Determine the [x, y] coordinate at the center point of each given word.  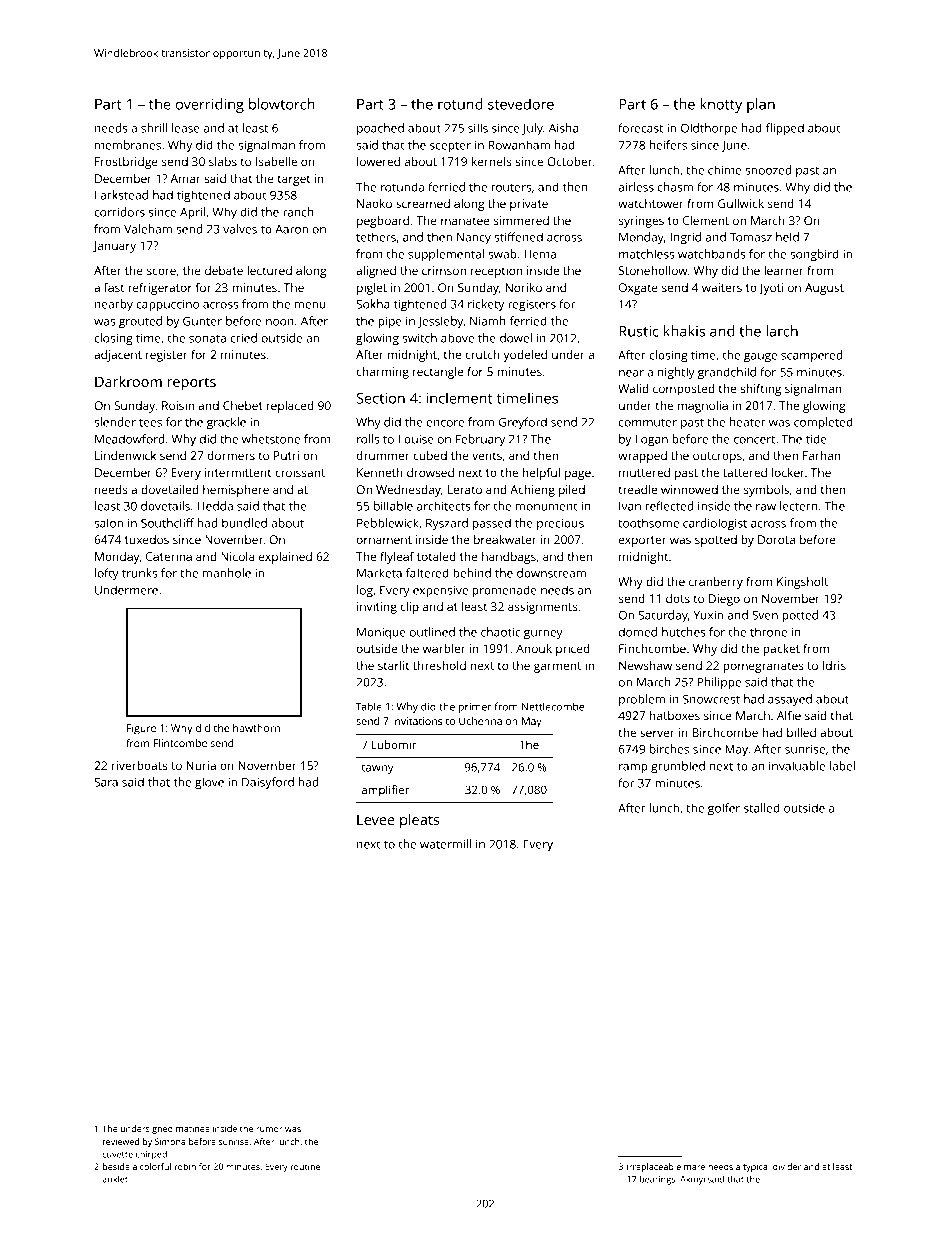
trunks [139, 573]
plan [761, 105]
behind [472, 573]
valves [240, 229]
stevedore [521, 104]
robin [185, 1166]
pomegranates [763, 667]
